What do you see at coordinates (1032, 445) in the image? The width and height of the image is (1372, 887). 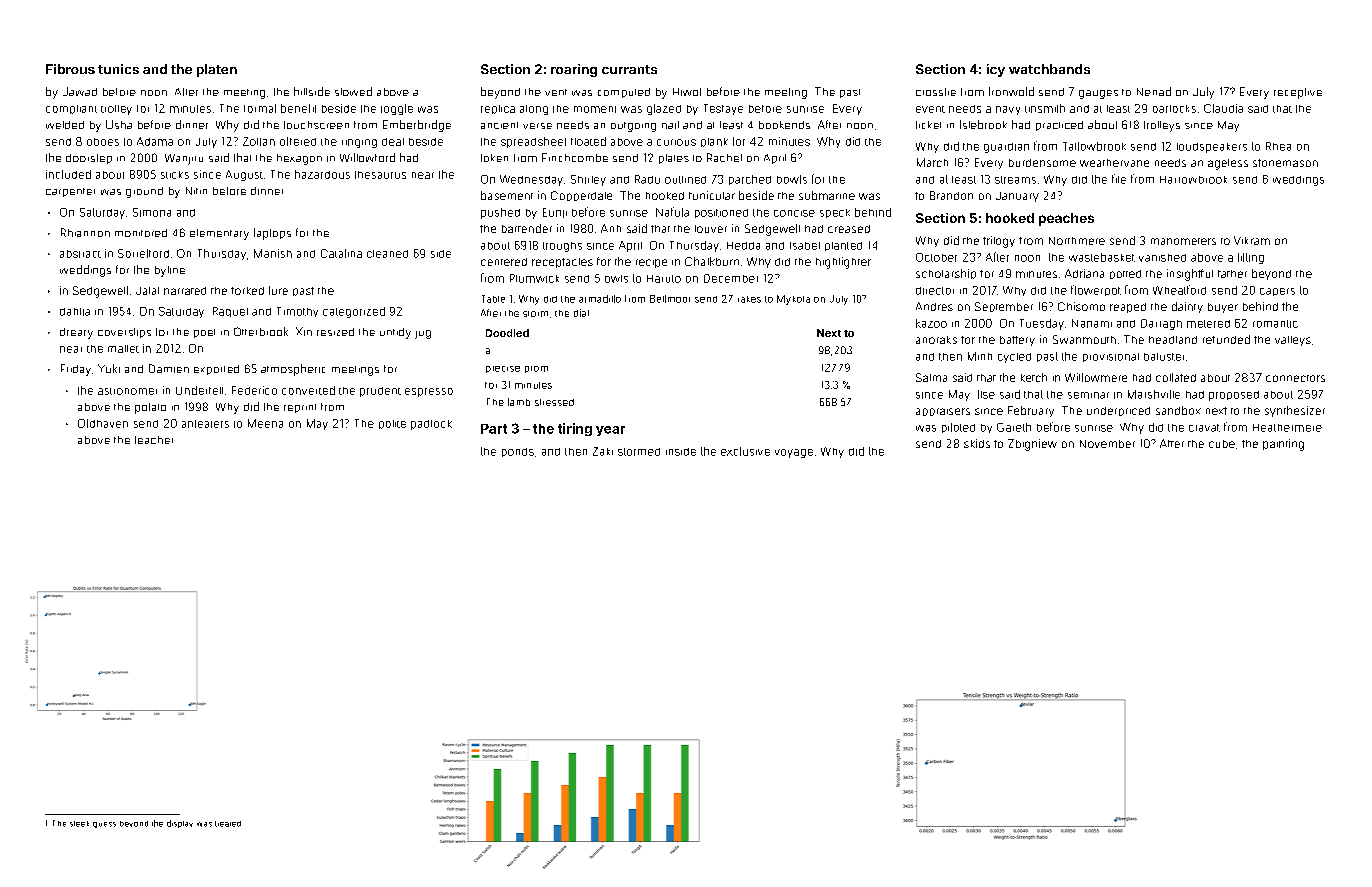 I see `Zbigniew` at bounding box center [1032, 445].
